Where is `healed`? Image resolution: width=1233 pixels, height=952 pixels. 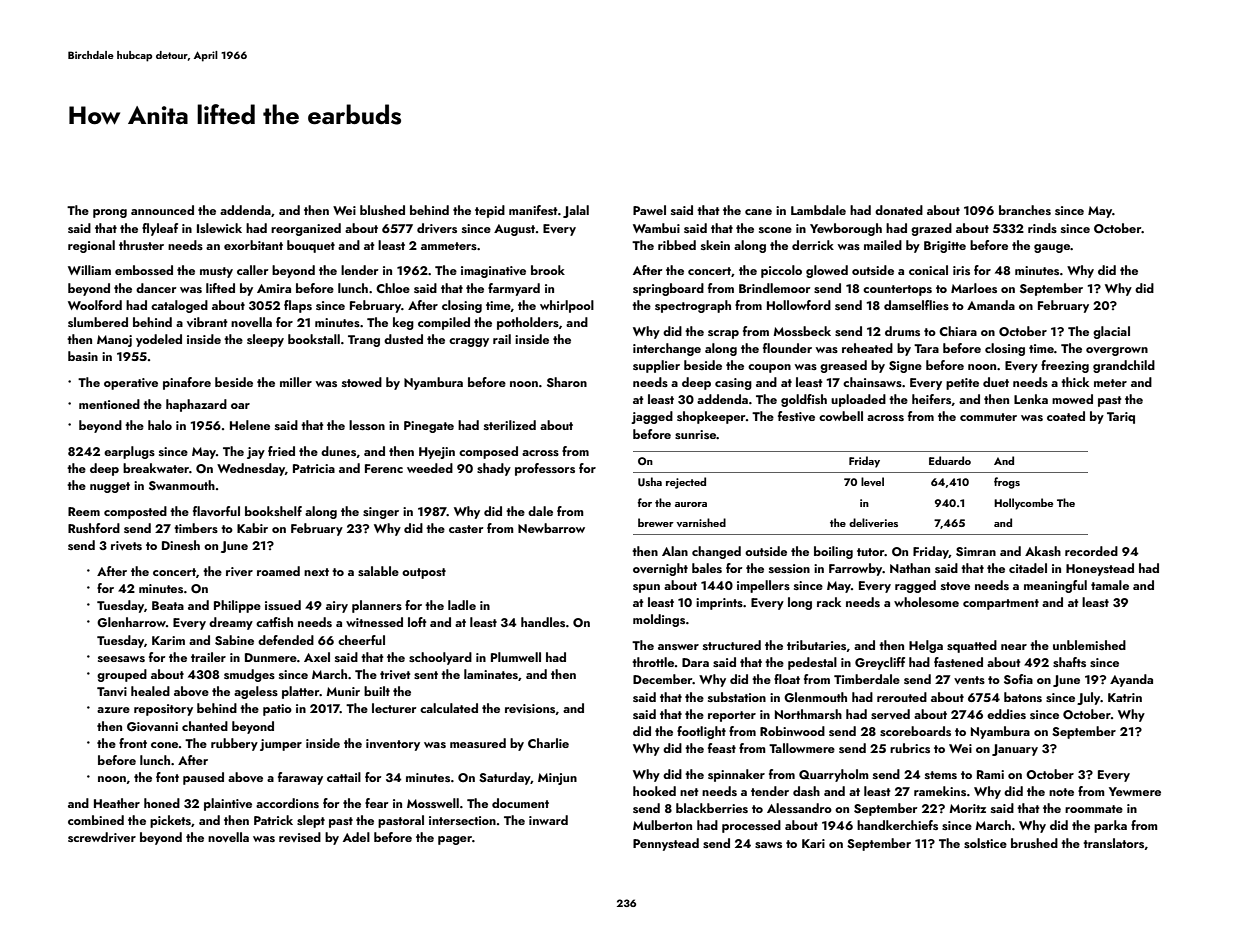 healed is located at coordinates (150, 691).
